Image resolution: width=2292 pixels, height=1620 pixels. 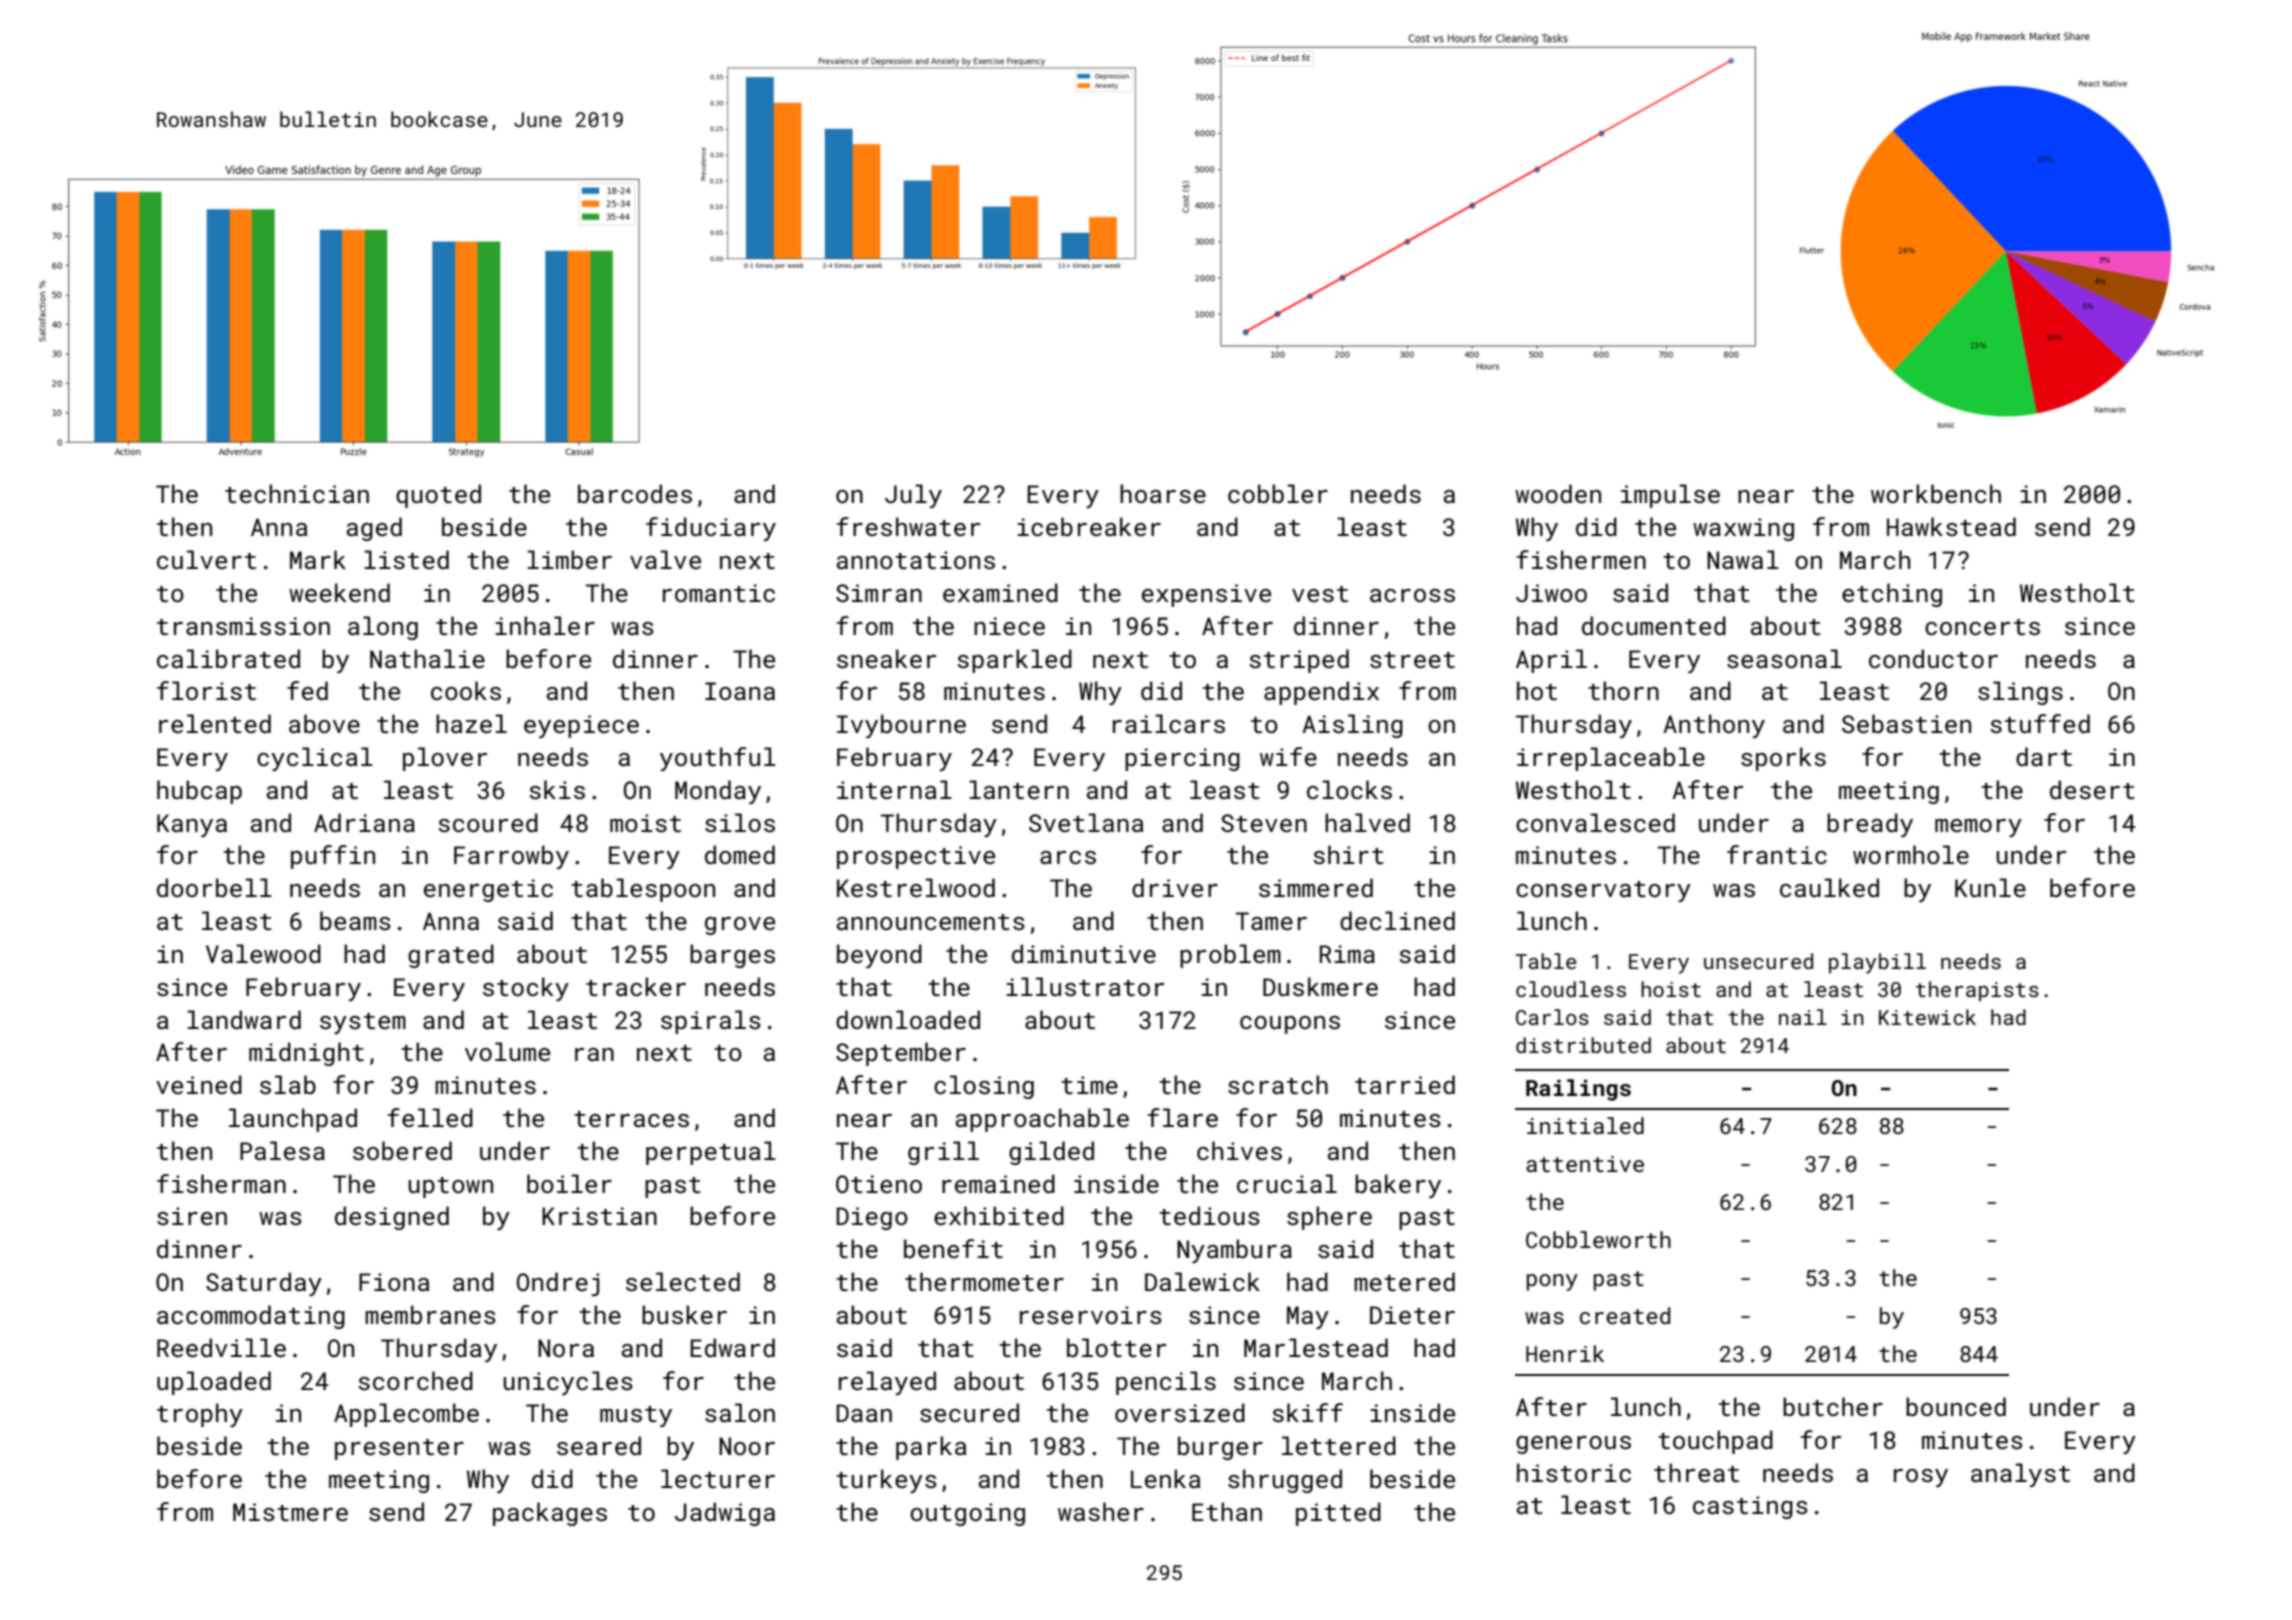 What do you see at coordinates (244, 1019) in the screenshot?
I see `landward` at bounding box center [244, 1019].
